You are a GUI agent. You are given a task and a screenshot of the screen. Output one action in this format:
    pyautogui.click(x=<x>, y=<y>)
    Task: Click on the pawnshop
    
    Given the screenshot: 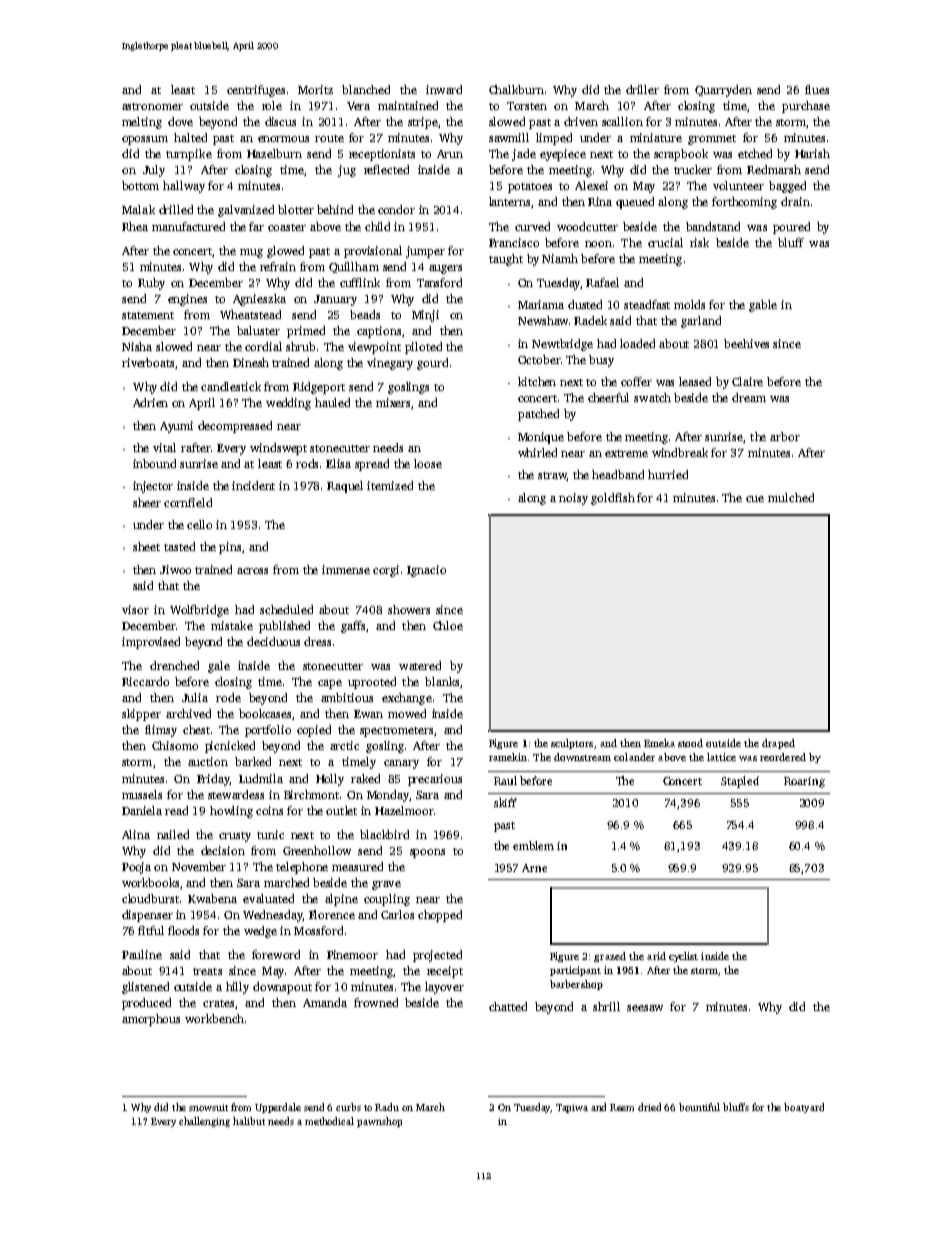 What is the action you would take?
    pyautogui.click(x=379, y=1122)
